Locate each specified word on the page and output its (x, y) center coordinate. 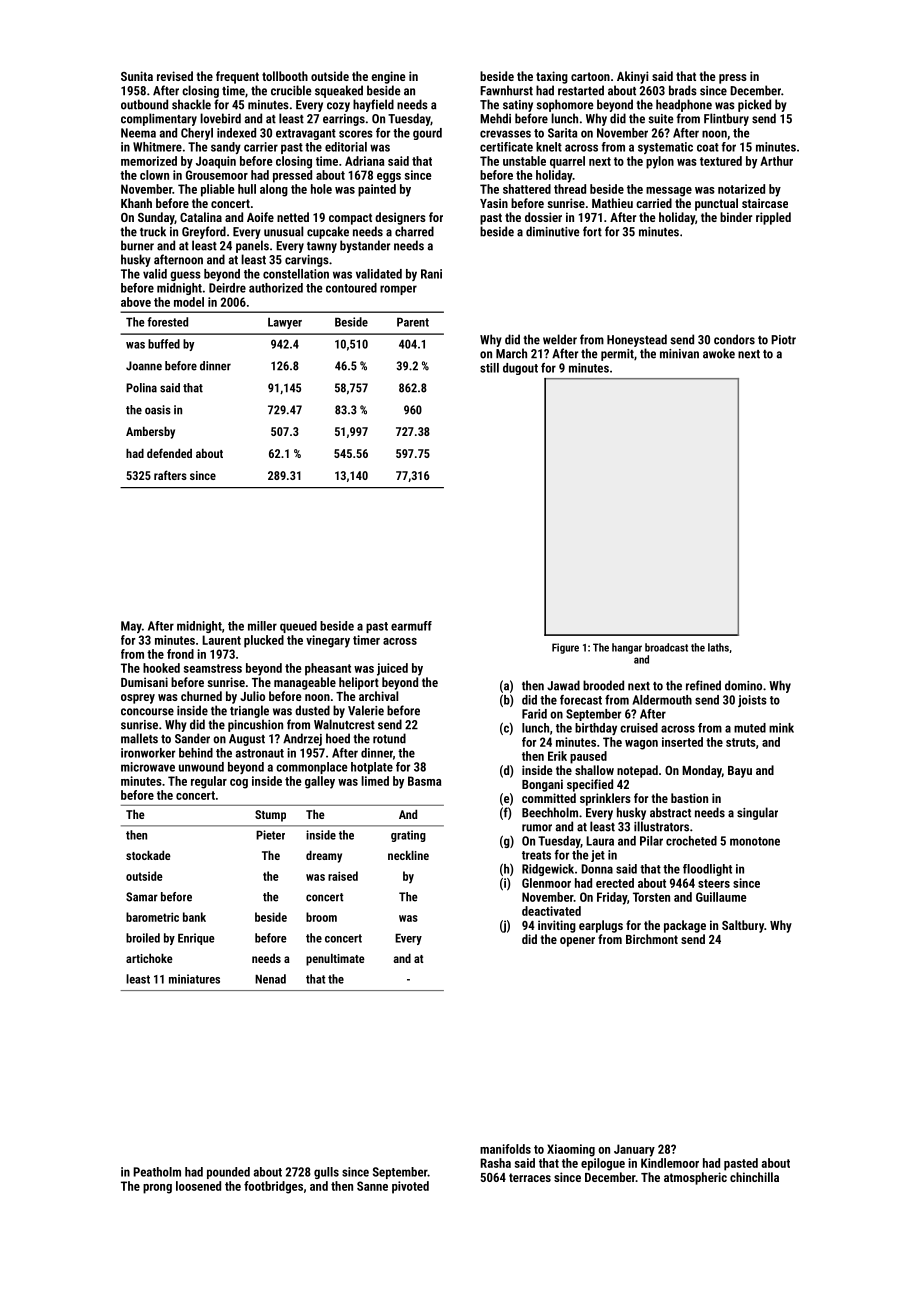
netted (293, 217)
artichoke (149, 958)
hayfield (373, 105)
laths (718, 647)
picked (754, 105)
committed (549, 798)
